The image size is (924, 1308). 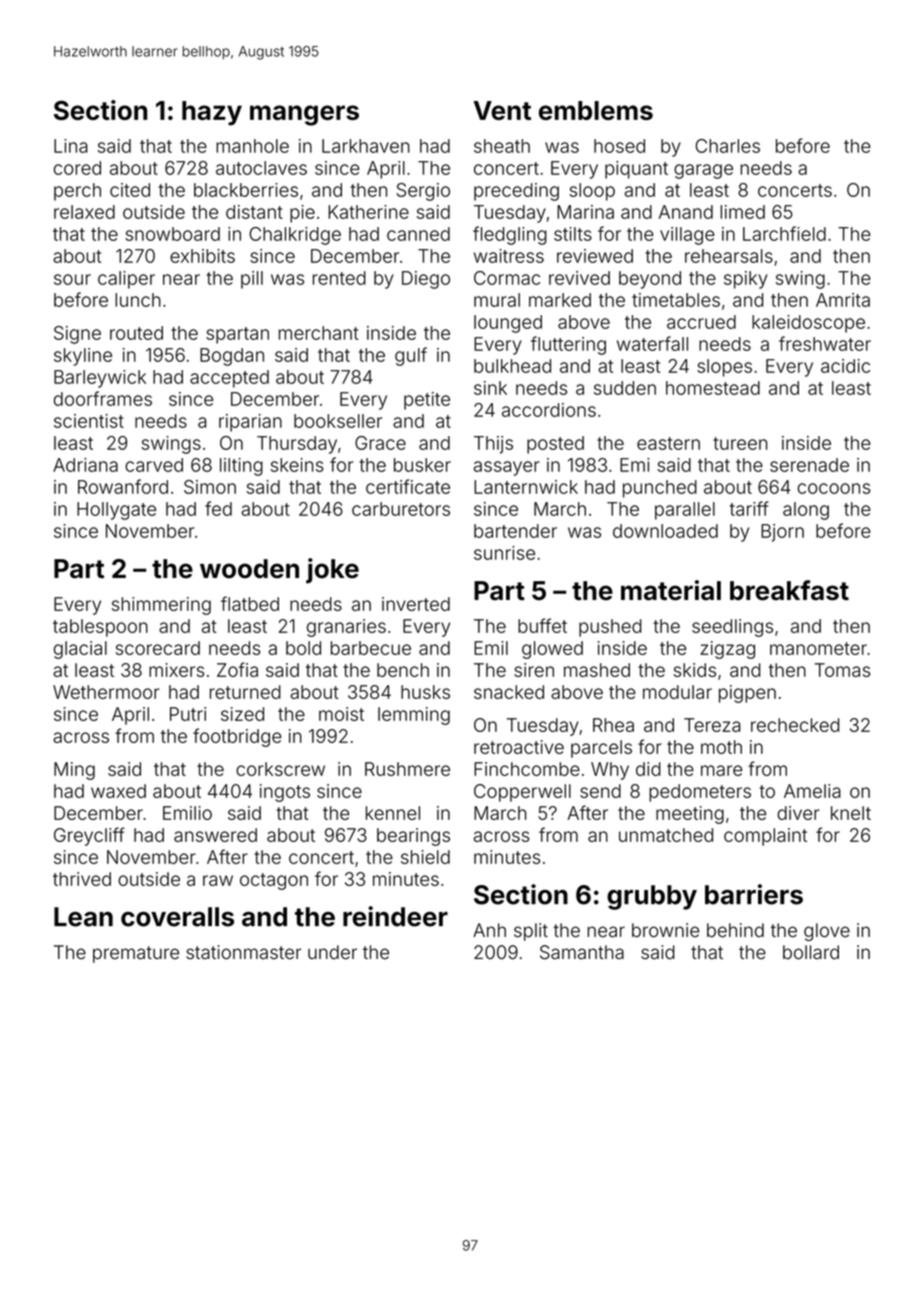 What do you see at coordinates (369, 212) in the screenshot?
I see `Katherine` at bounding box center [369, 212].
